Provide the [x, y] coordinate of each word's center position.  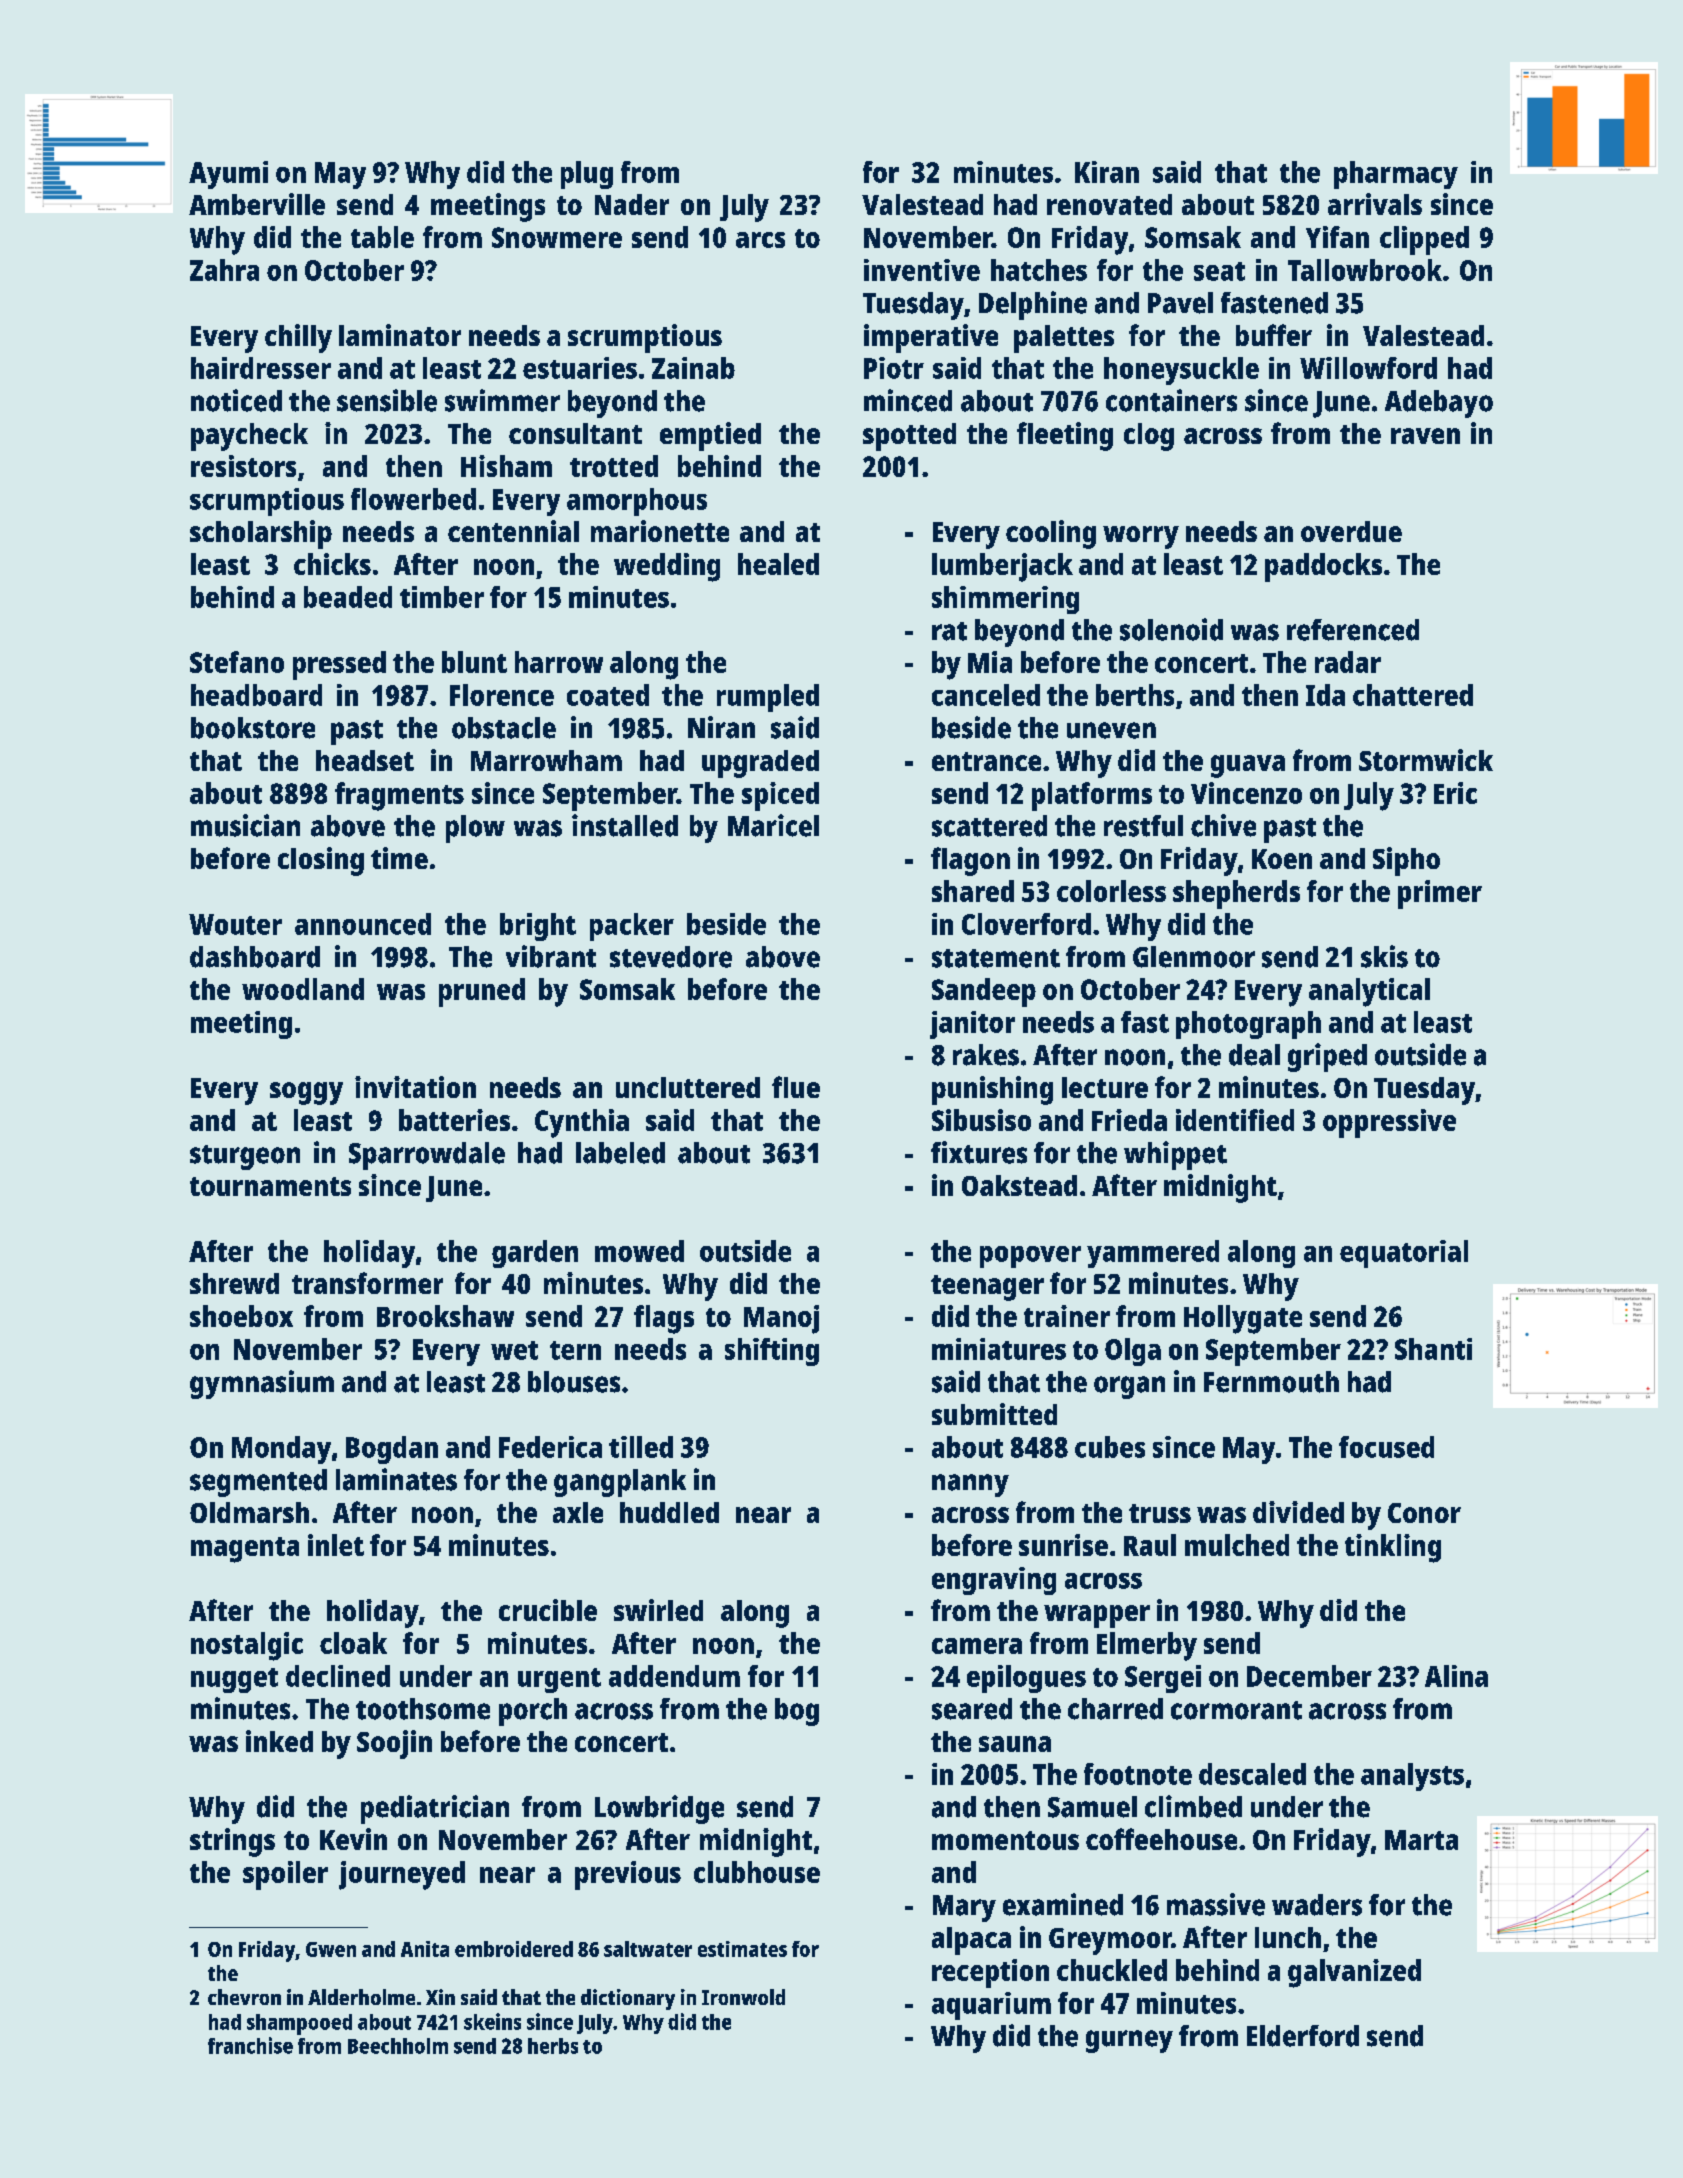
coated [608, 695]
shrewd [234, 1283]
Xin [440, 1997]
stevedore [671, 957]
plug [587, 175]
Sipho [1406, 861]
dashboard [255, 957]
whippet [1175, 1155]
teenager [987, 1288]
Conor [1424, 1513]
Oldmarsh [249, 1512]
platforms [1092, 796]
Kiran [1107, 172]
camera [977, 1646]
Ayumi [228, 175]
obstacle [504, 728]
